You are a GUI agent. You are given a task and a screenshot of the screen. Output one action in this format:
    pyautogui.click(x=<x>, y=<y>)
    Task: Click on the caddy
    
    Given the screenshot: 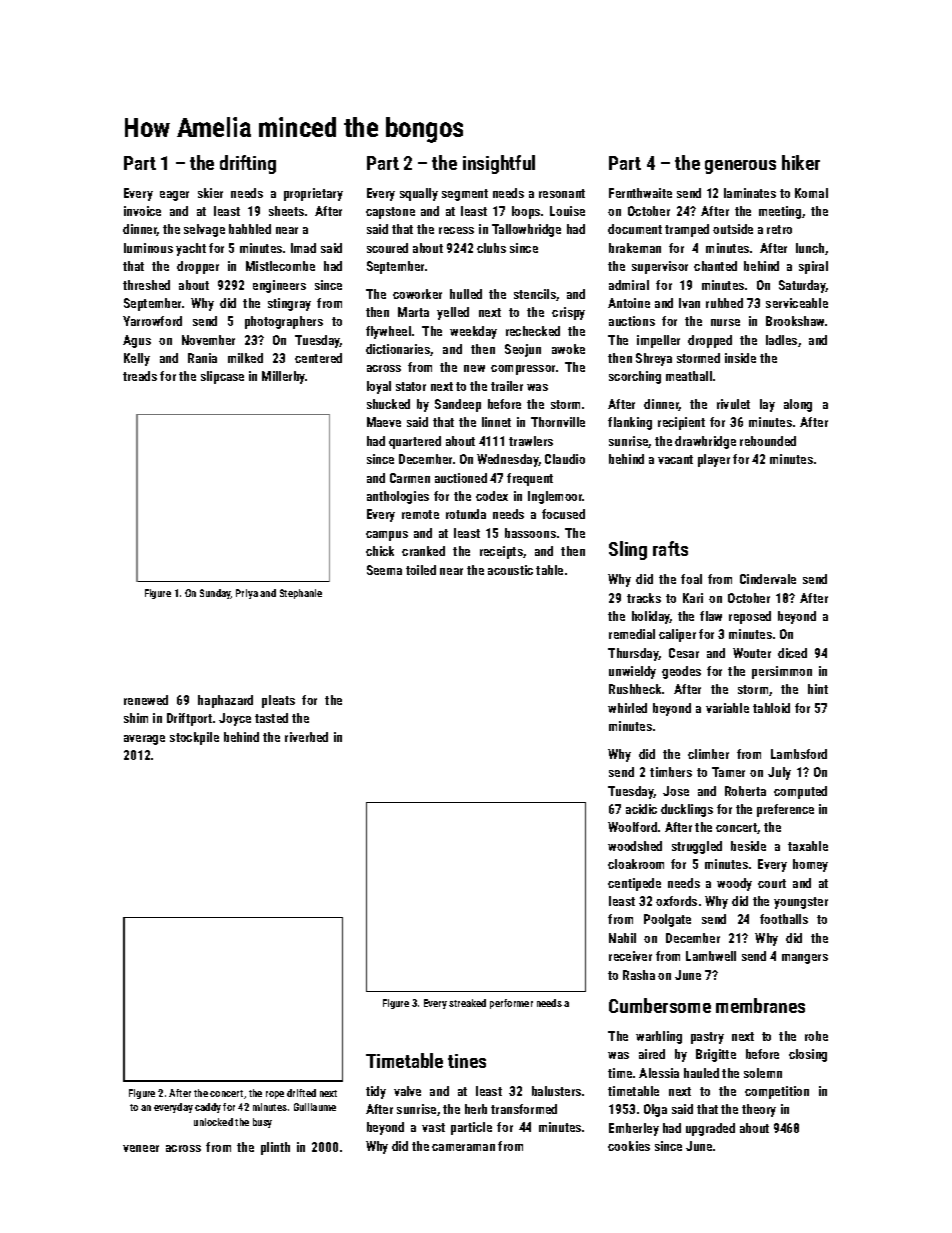 What is the action you would take?
    pyautogui.click(x=208, y=1108)
